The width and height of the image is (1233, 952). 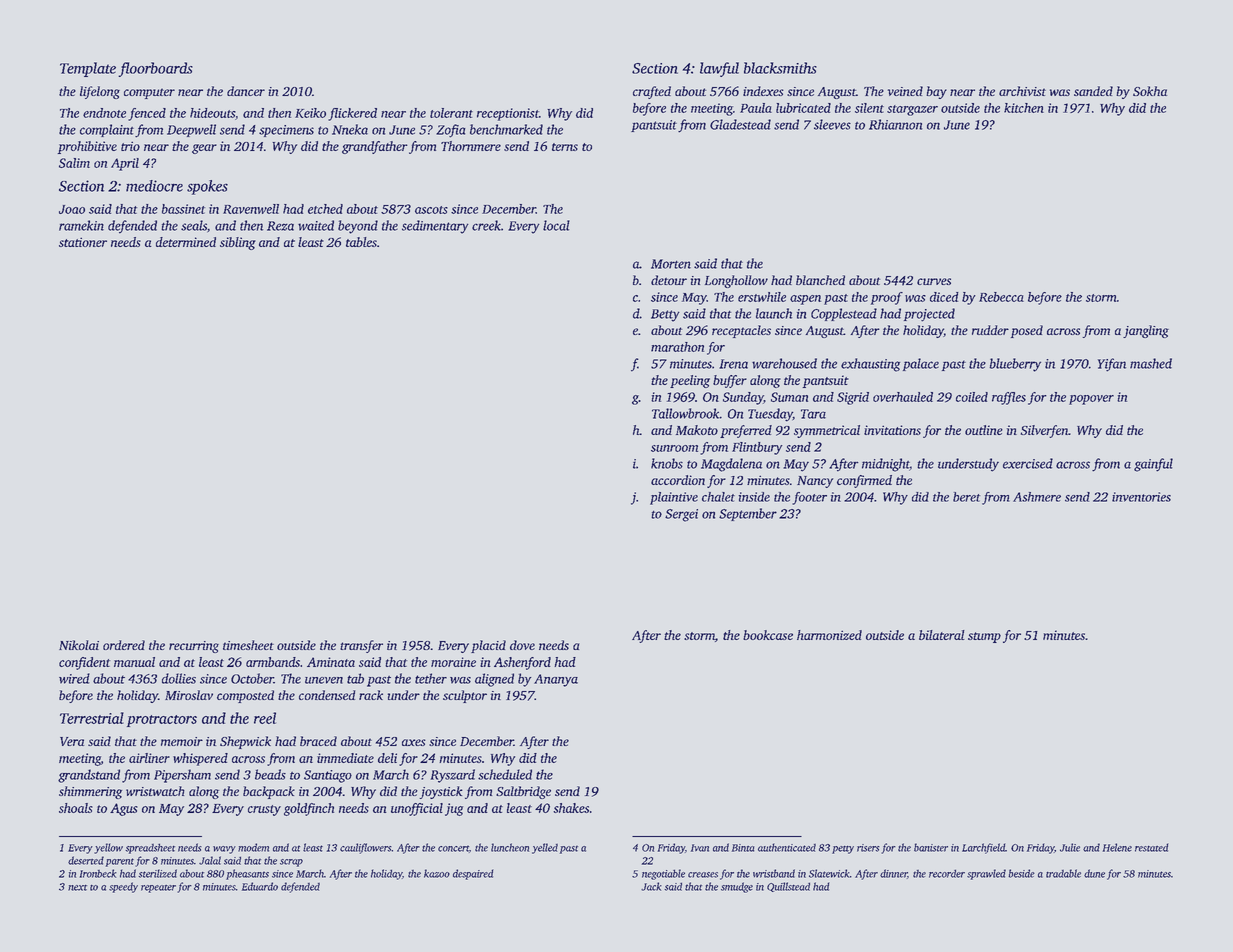 I want to click on terns, so click(x=565, y=147).
